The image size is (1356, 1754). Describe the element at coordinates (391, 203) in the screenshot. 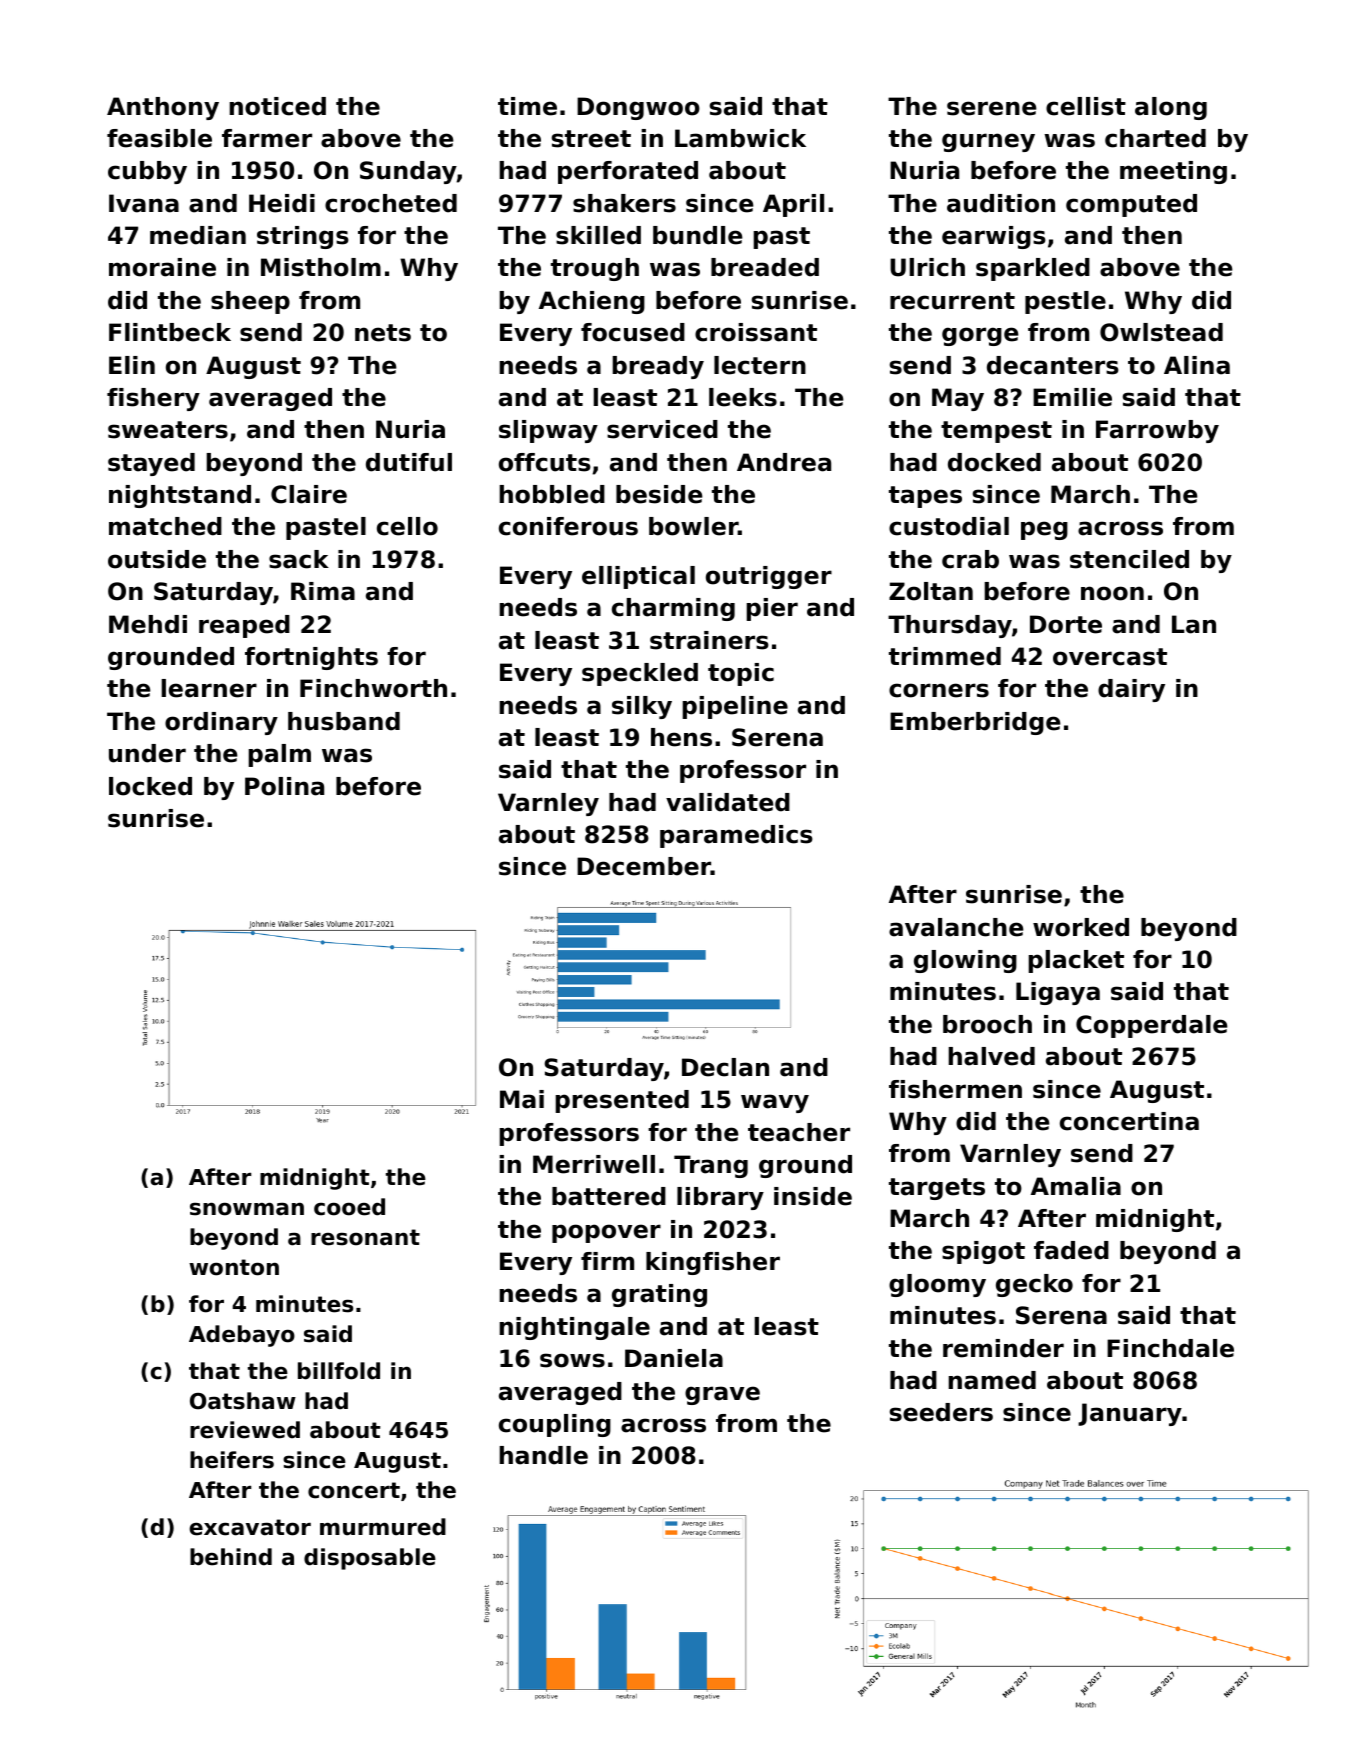

I see `crocheted` at that location.
